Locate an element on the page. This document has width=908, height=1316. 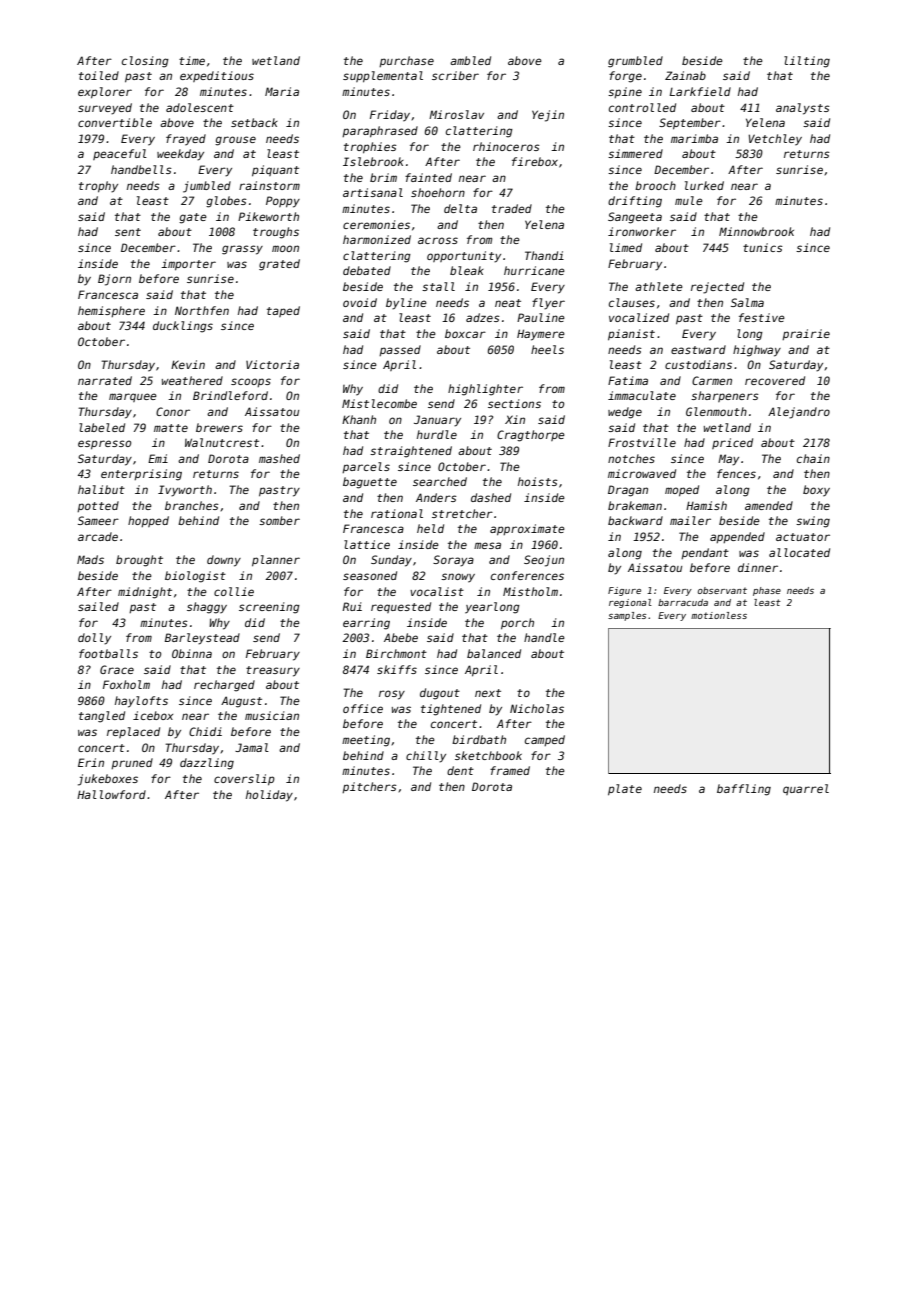
ambled is located at coordinates (470, 60).
